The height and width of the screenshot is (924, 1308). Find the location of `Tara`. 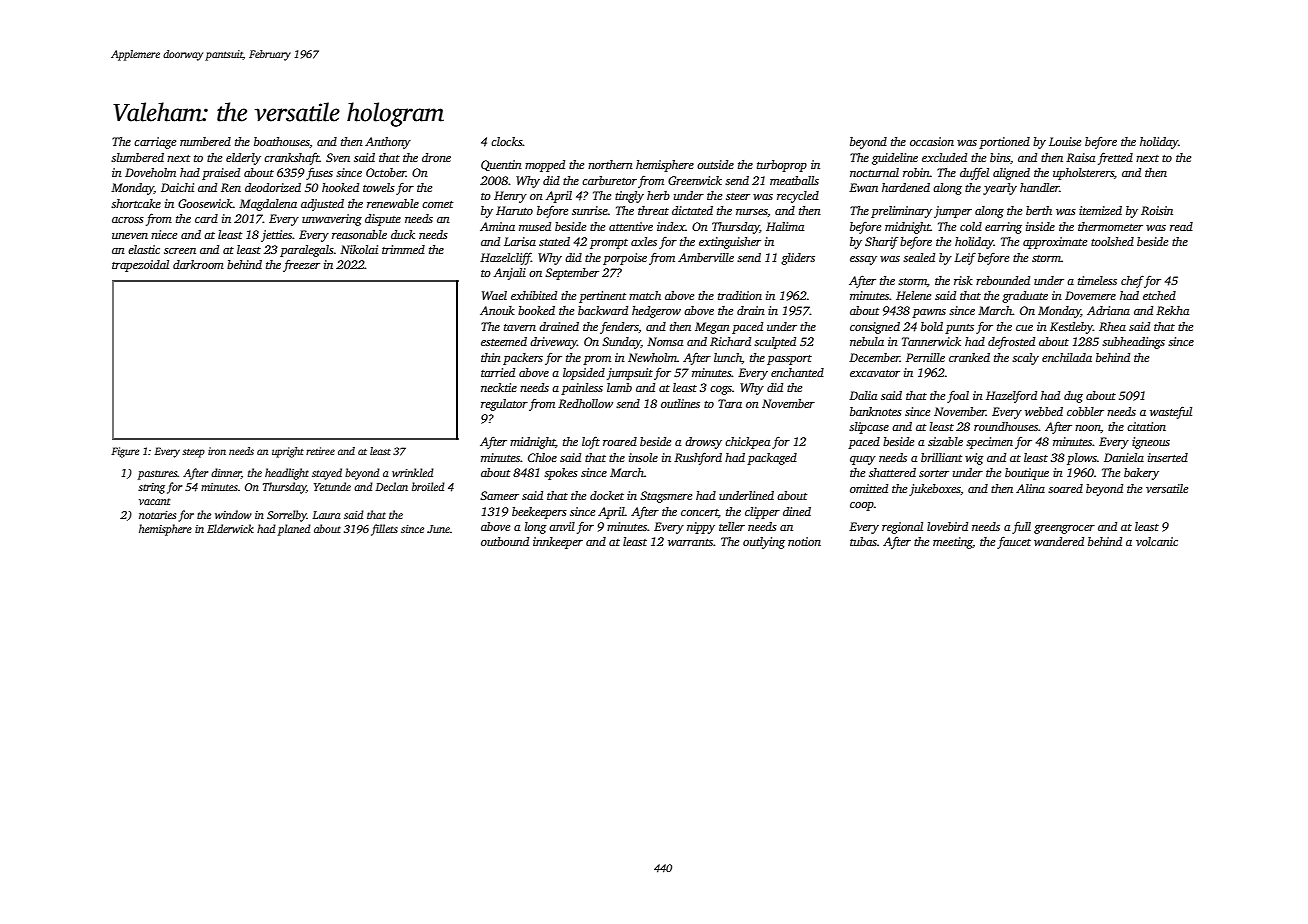

Tara is located at coordinates (730, 403).
